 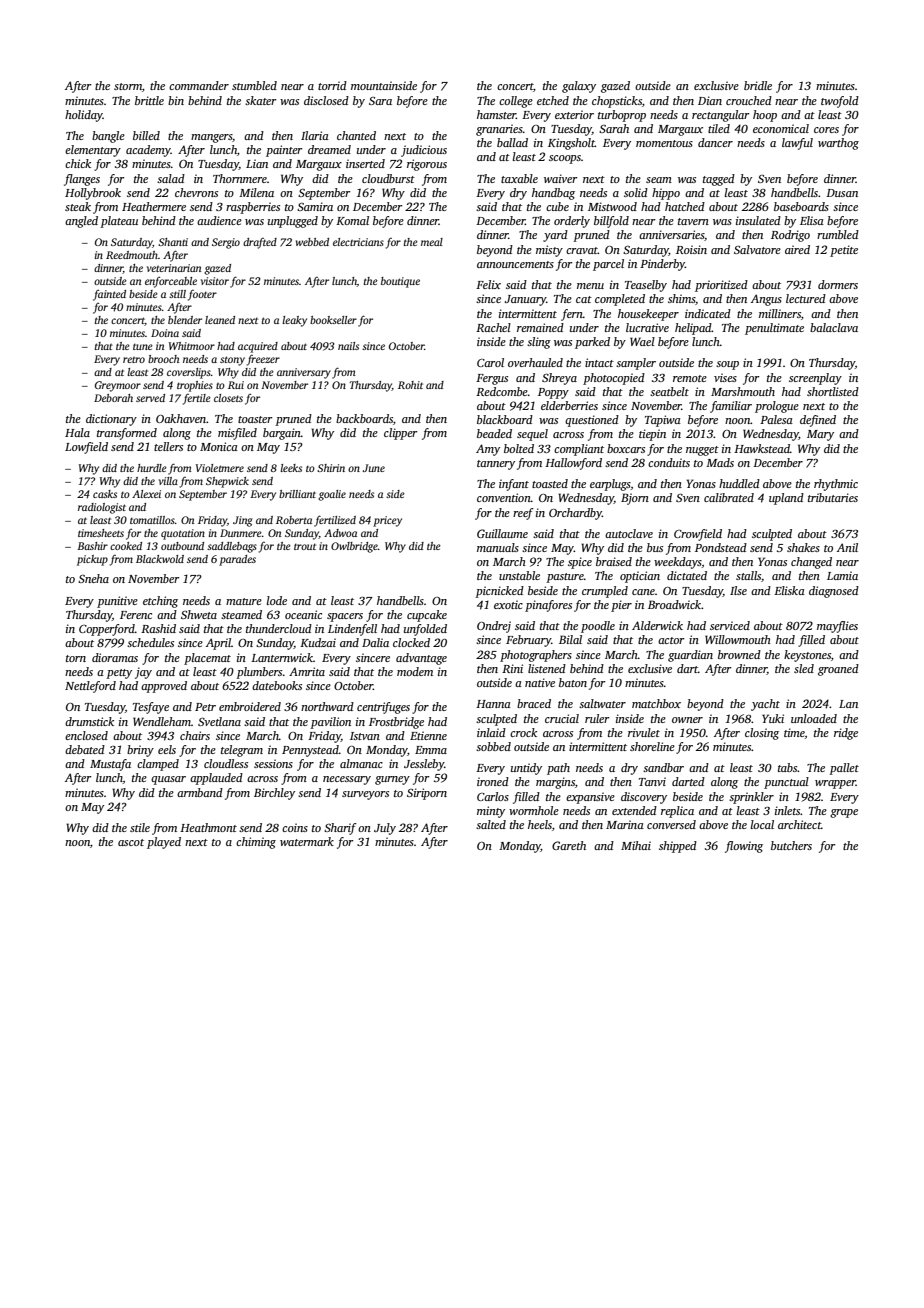 I want to click on Pinderby, so click(x=662, y=265).
